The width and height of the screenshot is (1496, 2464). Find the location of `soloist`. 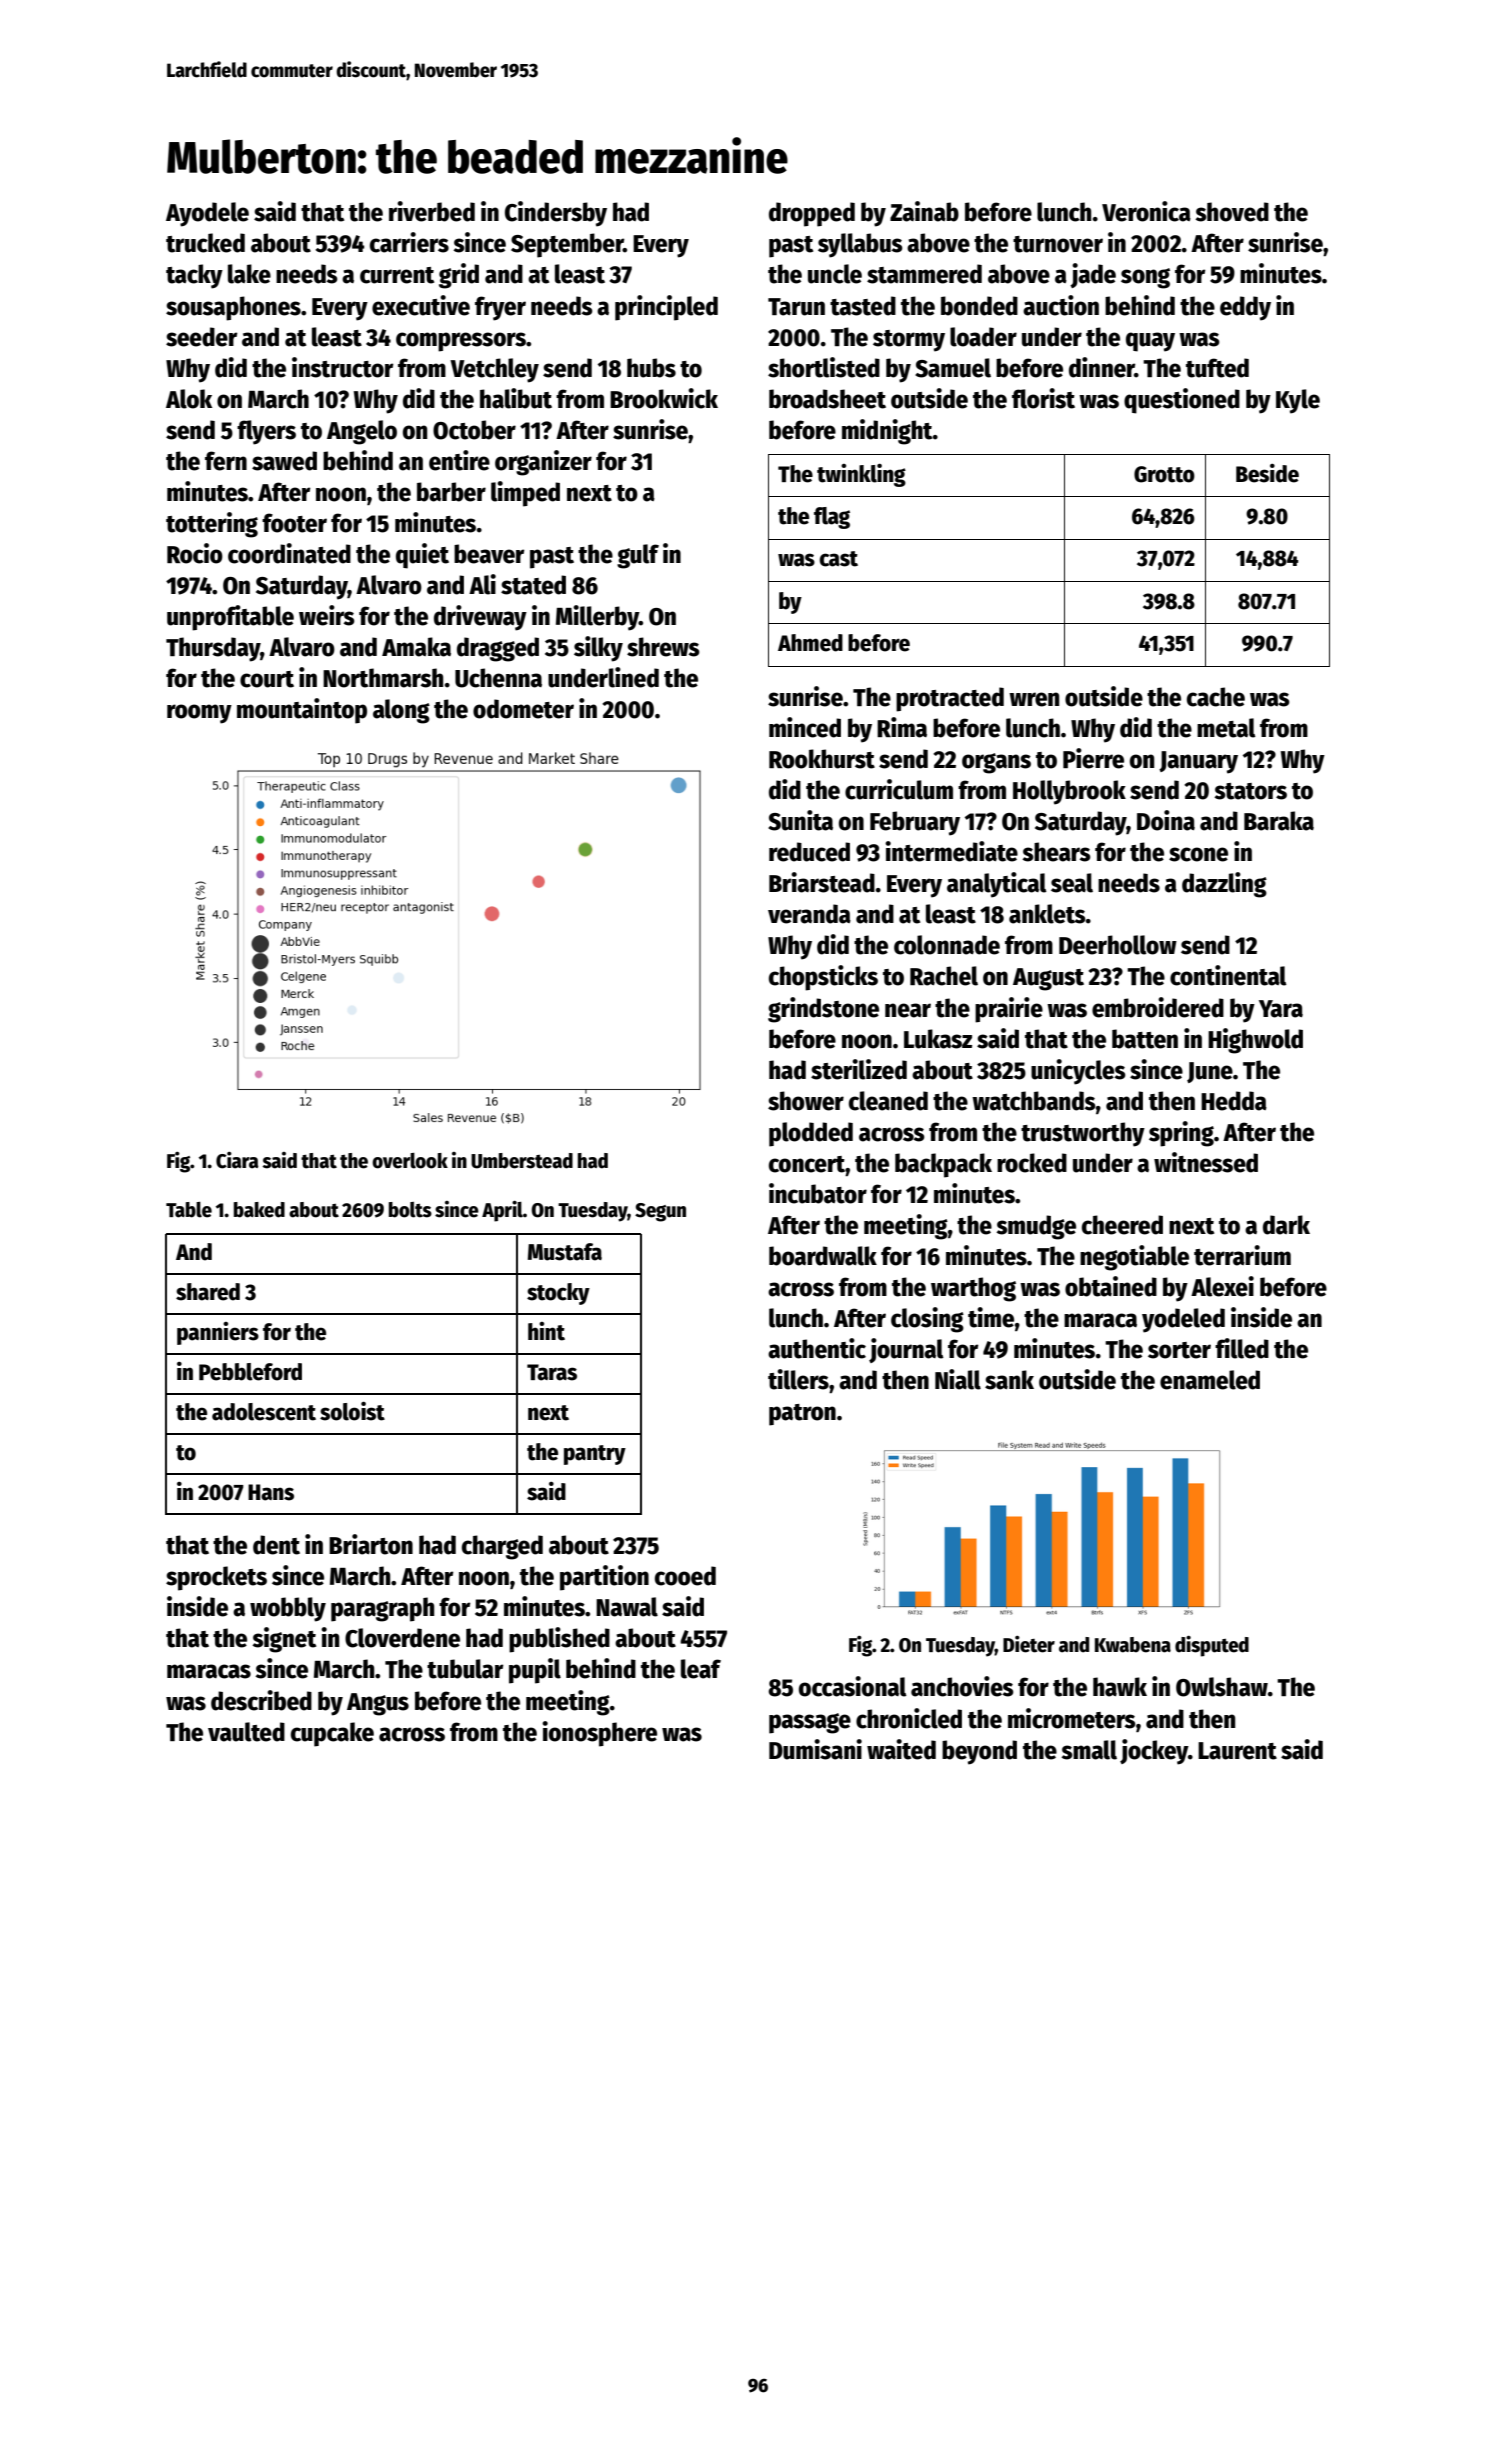

soloist is located at coordinates (352, 1411).
